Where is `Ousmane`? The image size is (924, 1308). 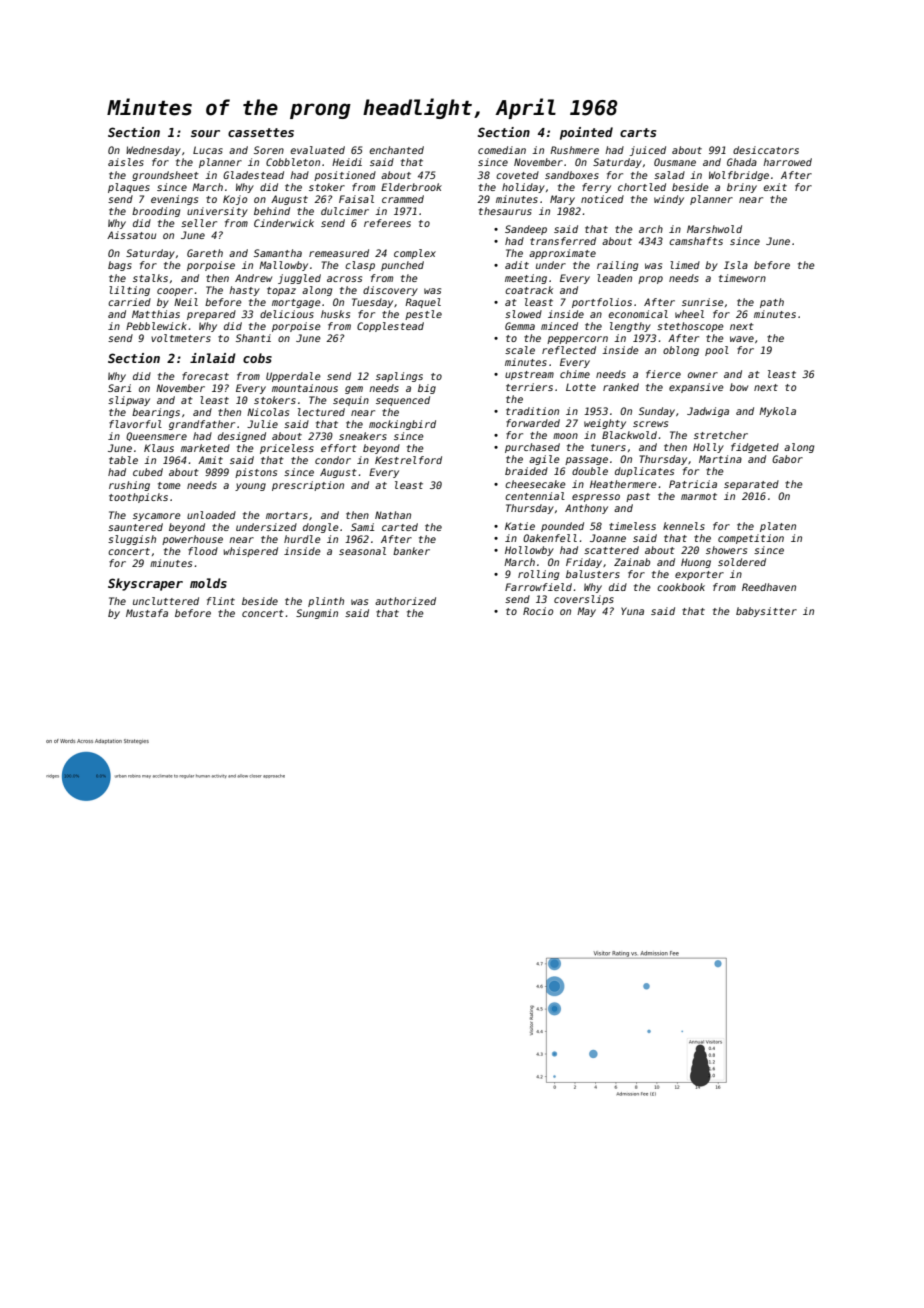
Ousmane is located at coordinates (675, 162).
